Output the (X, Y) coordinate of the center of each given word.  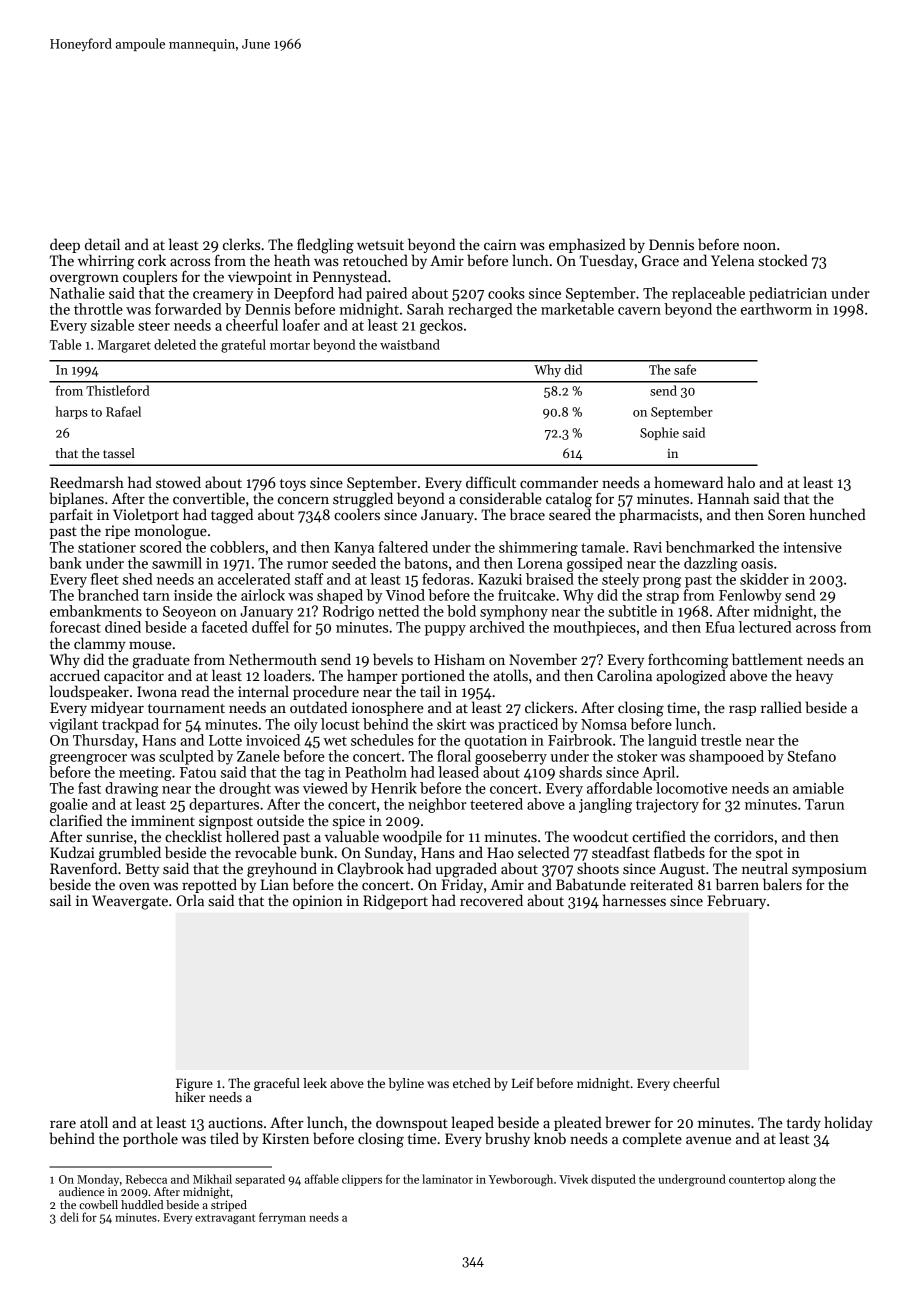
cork (152, 260)
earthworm (776, 309)
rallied (781, 707)
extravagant (225, 1219)
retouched (375, 260)
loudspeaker (89, 692)
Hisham (459, 659)
